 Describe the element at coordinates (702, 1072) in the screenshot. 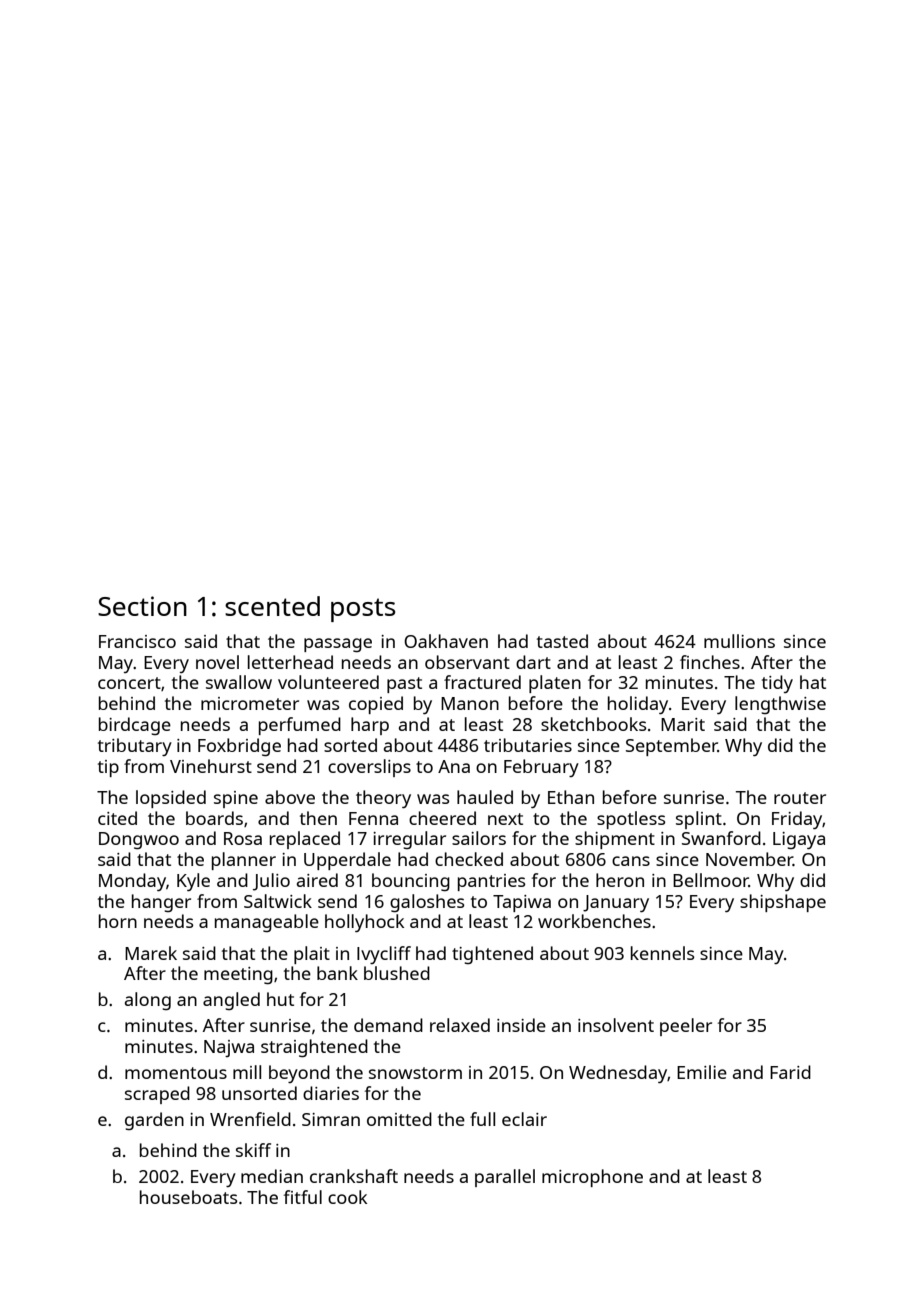

I see `Emilie` at that location.
